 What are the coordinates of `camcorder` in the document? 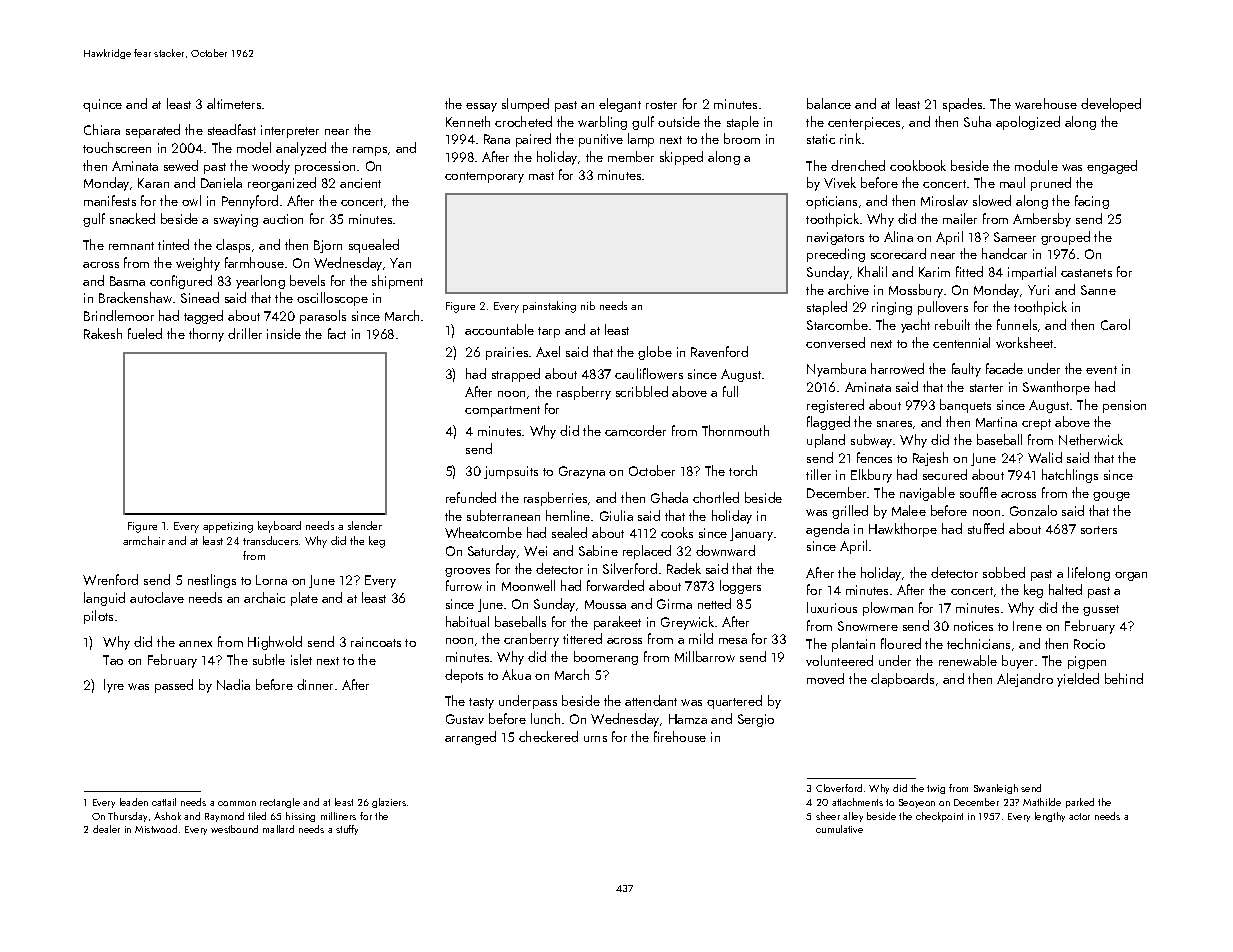 It's located at (635, 430).
